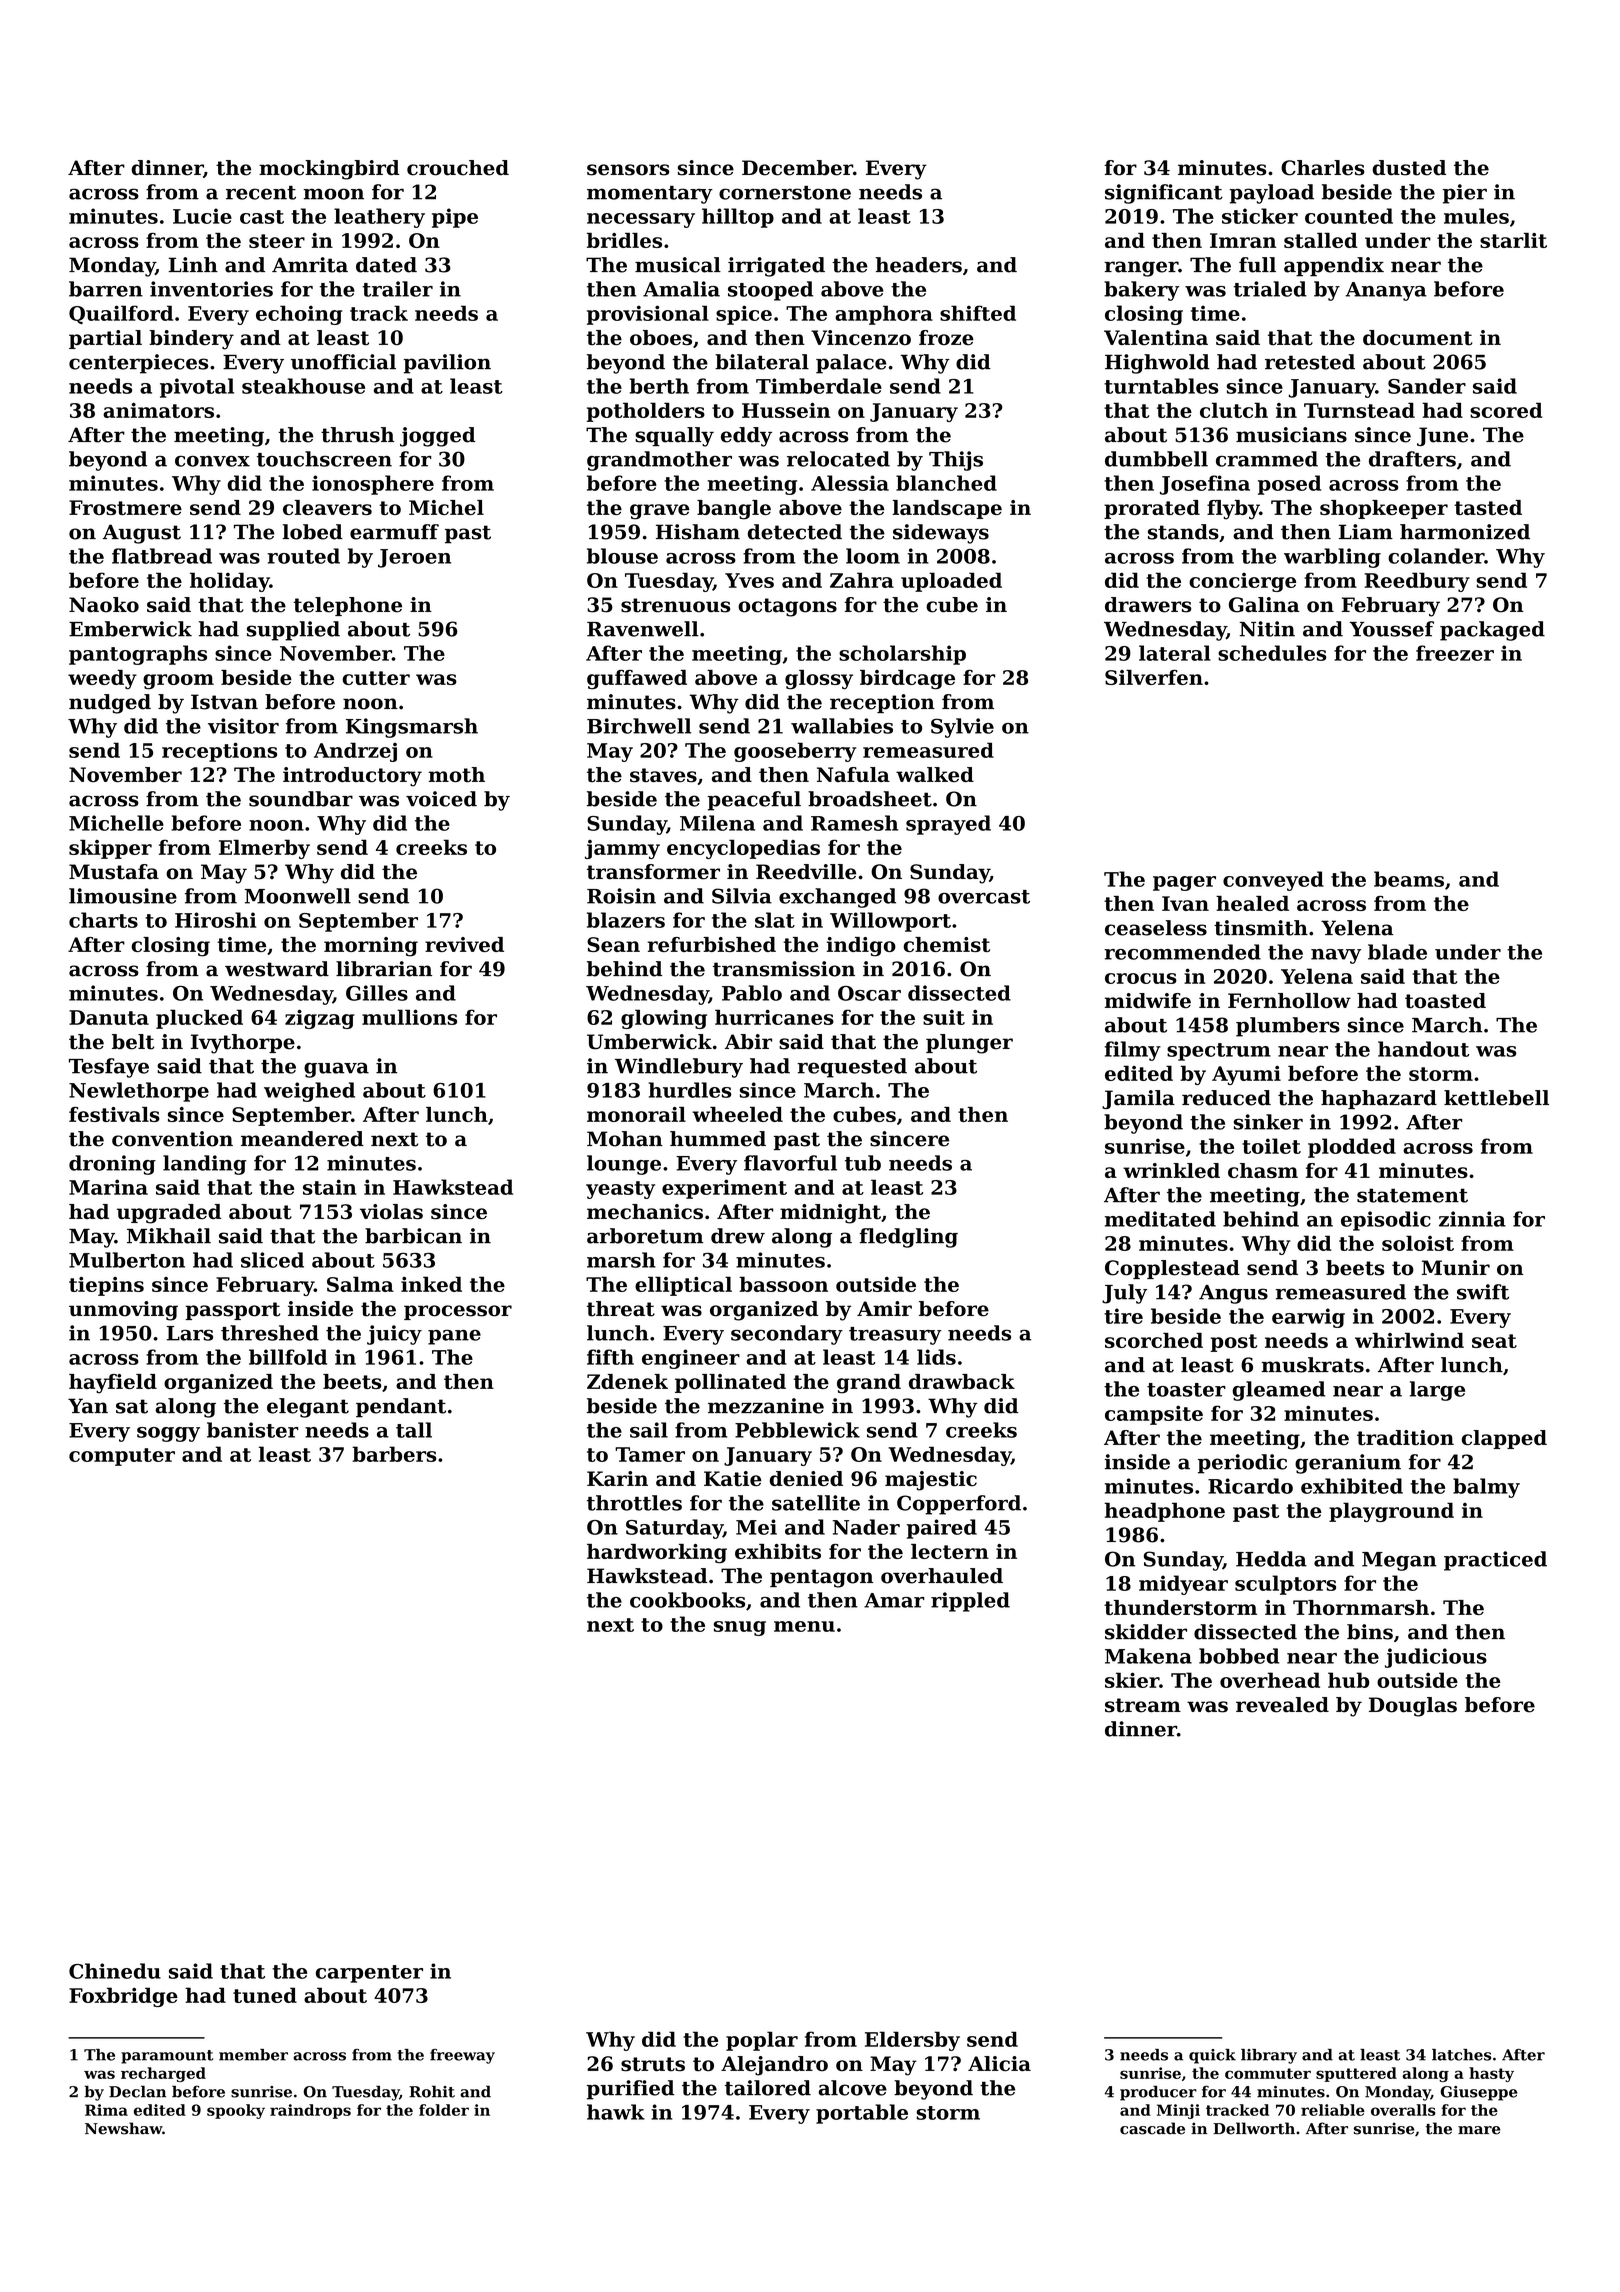 Image resolution: width=1620 pixels, height=2292 pixels. What do you see at coordinates (630, 2090) in the document?
I see `purified` at bounding box center [630, 2090].
